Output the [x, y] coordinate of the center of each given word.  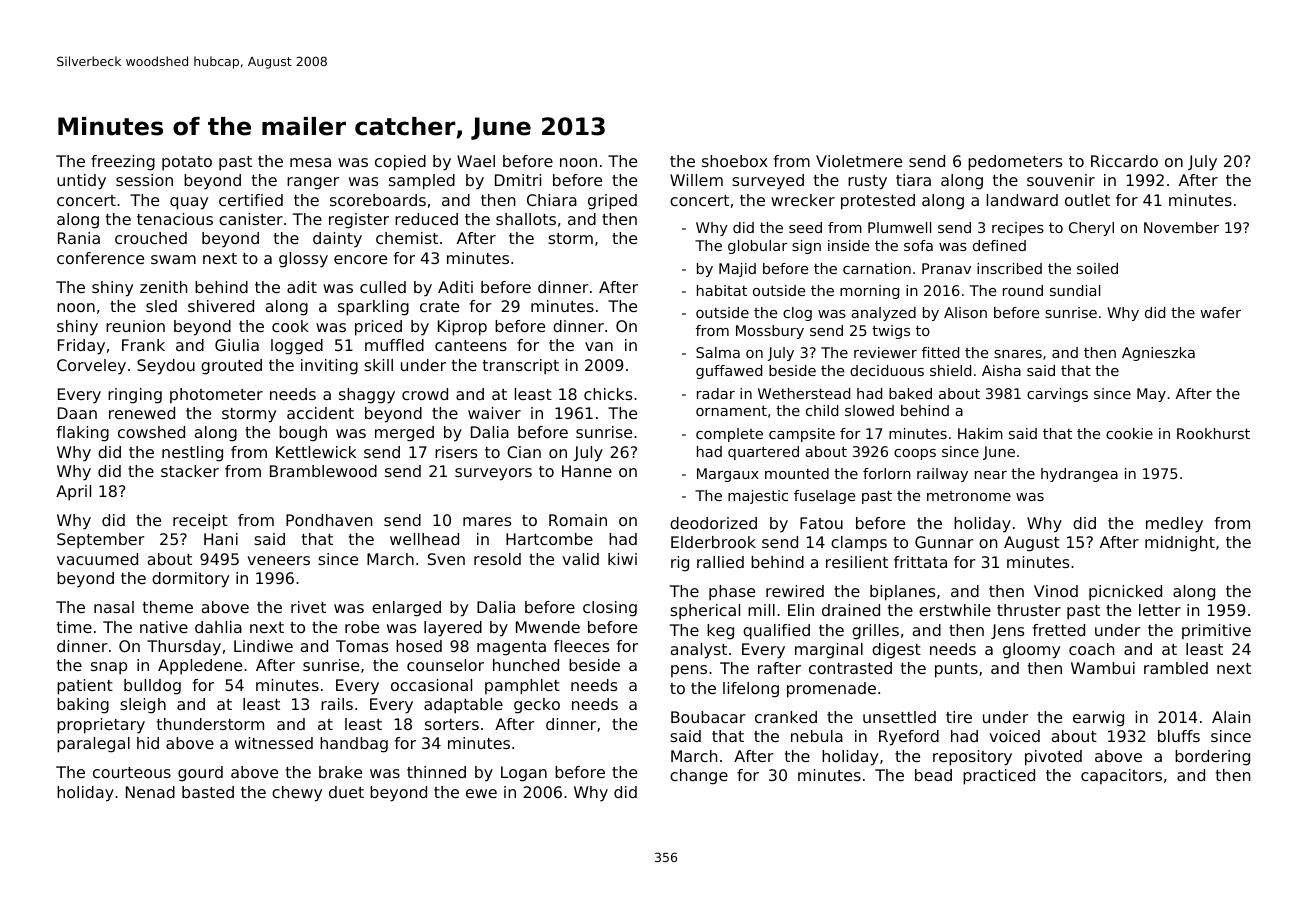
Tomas [362, 646]
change [699, 777]
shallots [526, 219]
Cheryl [1091, 229]
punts [956, 670]
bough [303, 434]
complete [729, 435]
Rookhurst [1213, 433]
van [599, 346]
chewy [297, 794]
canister [251, 219]
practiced [999, 777]
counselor [445, 665]
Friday [81, 347]
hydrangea [1079, 475]
